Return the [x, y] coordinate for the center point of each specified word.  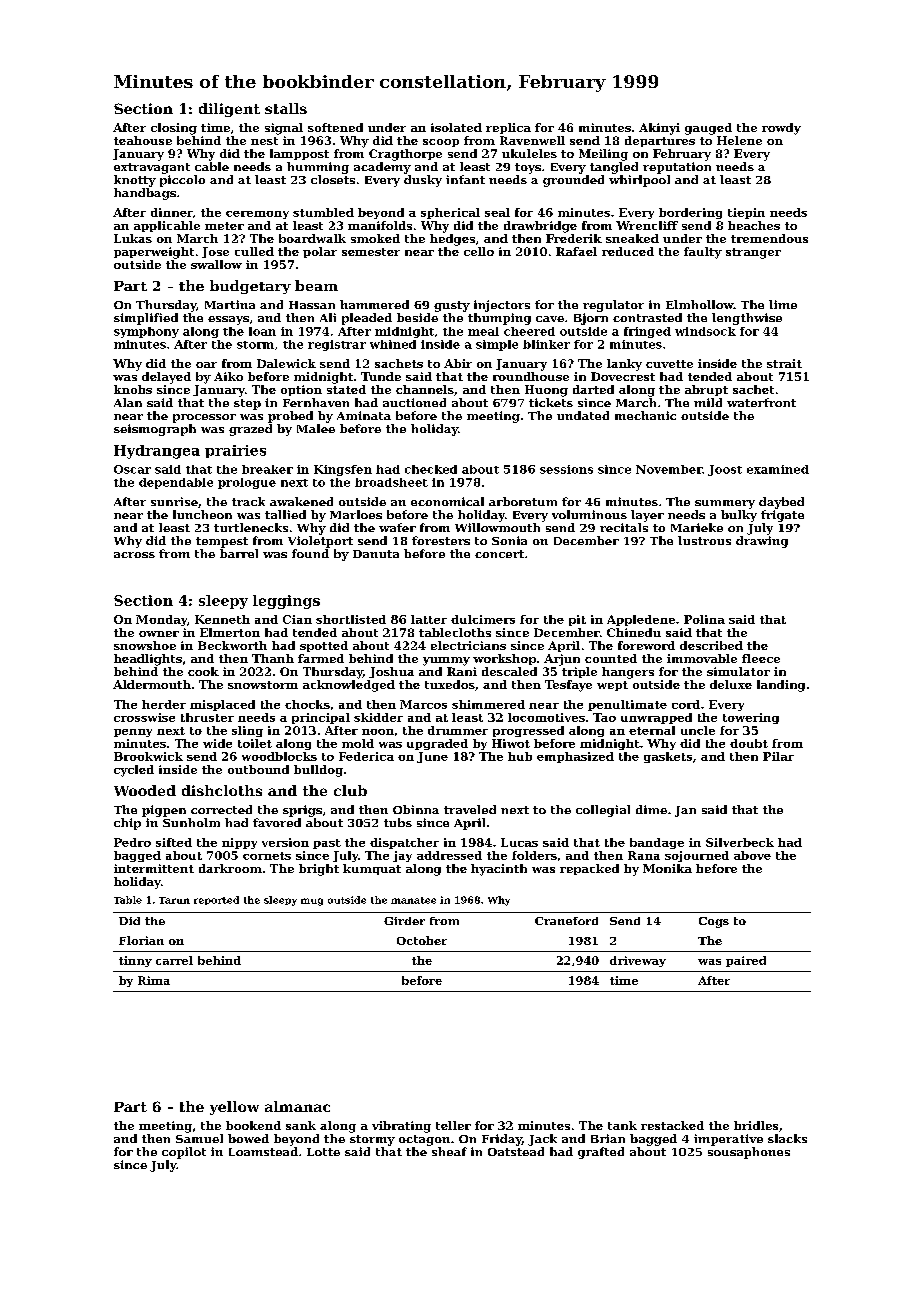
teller [453, 1125]
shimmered [488, 704]
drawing [762, 542]
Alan [128, 402]
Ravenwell [532, 140]
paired [746, 961]
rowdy [781, 129]
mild [708, 402]
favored [277, 822]
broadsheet [391, 482]
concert [499, 554]
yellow [234, 1108]
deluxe [731, 684]
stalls [286, 108]
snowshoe [145, 645]
